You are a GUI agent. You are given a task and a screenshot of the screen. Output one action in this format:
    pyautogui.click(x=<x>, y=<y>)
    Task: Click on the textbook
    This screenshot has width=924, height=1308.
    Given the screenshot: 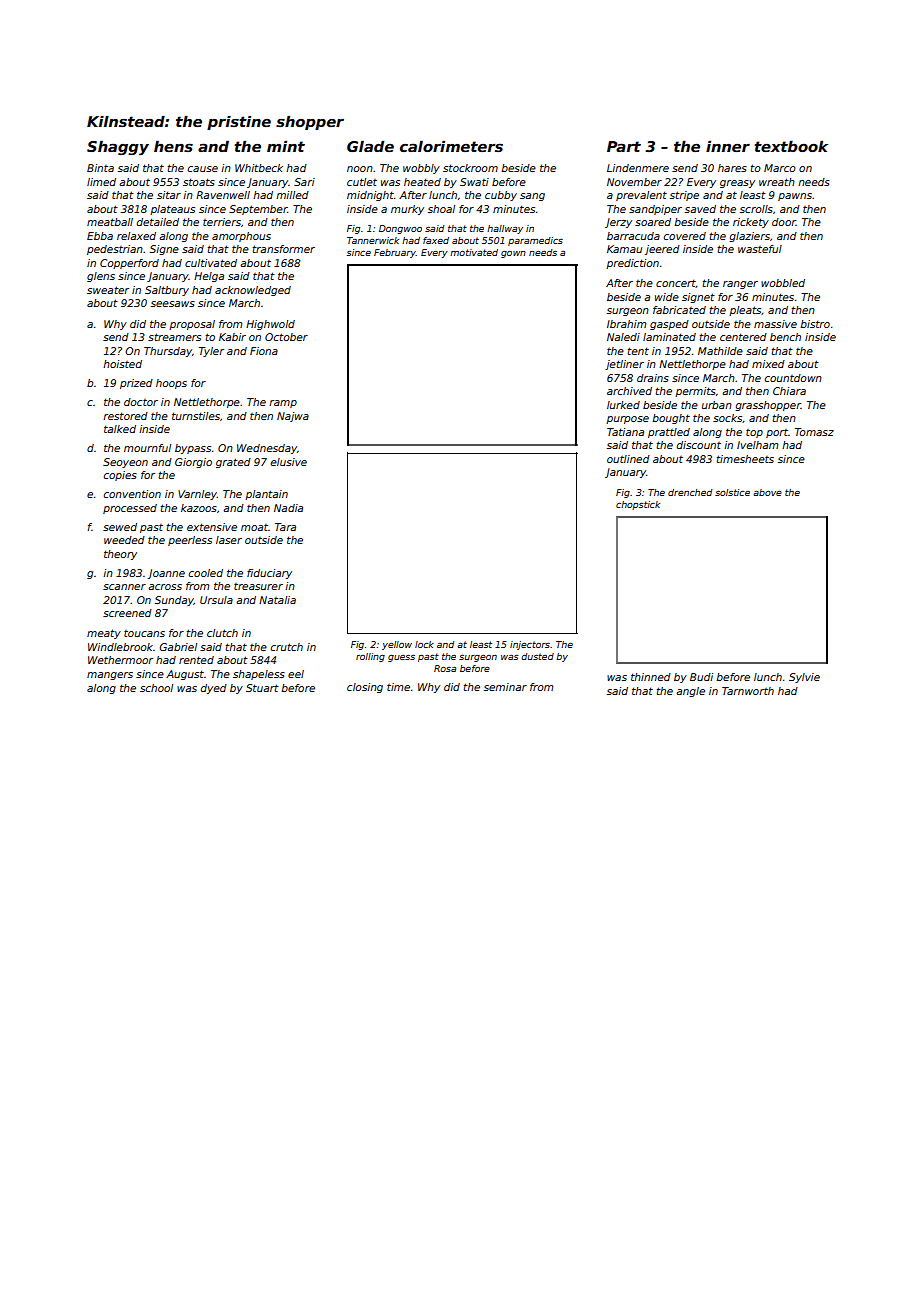 What is the action you would take?
    pyautogui.click(x=791, y=146)
